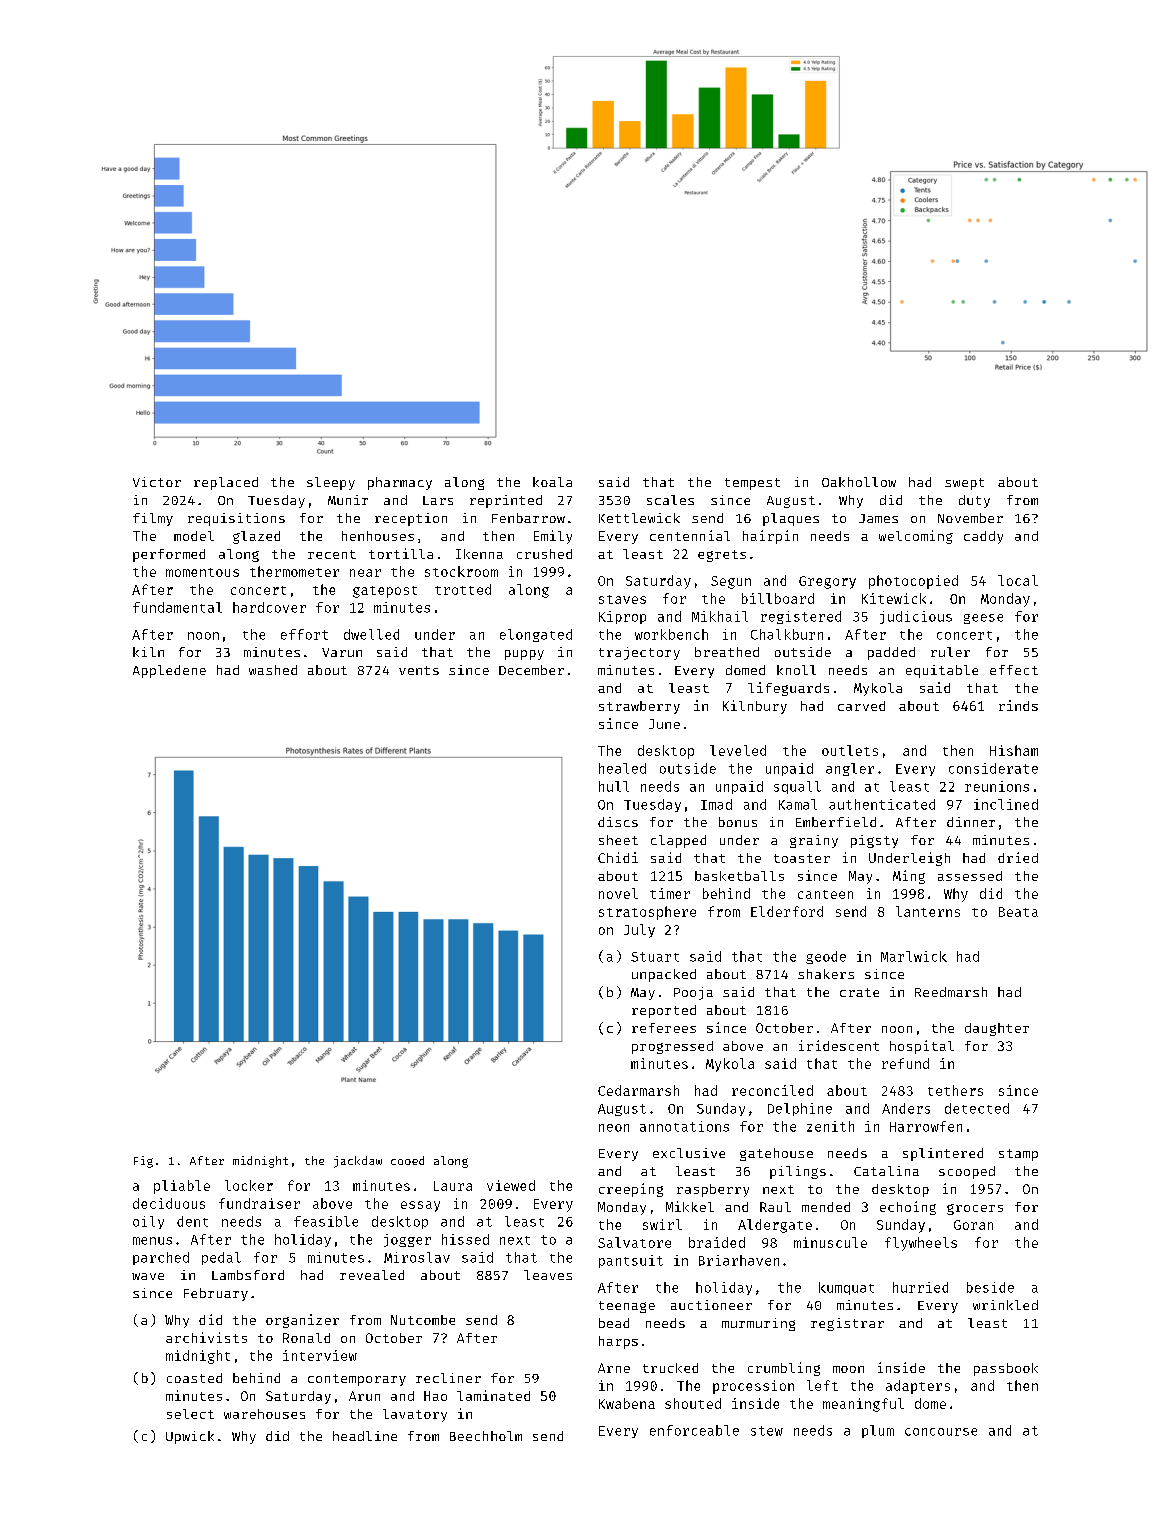  I want to click on teenage, so click(627, 1307).
